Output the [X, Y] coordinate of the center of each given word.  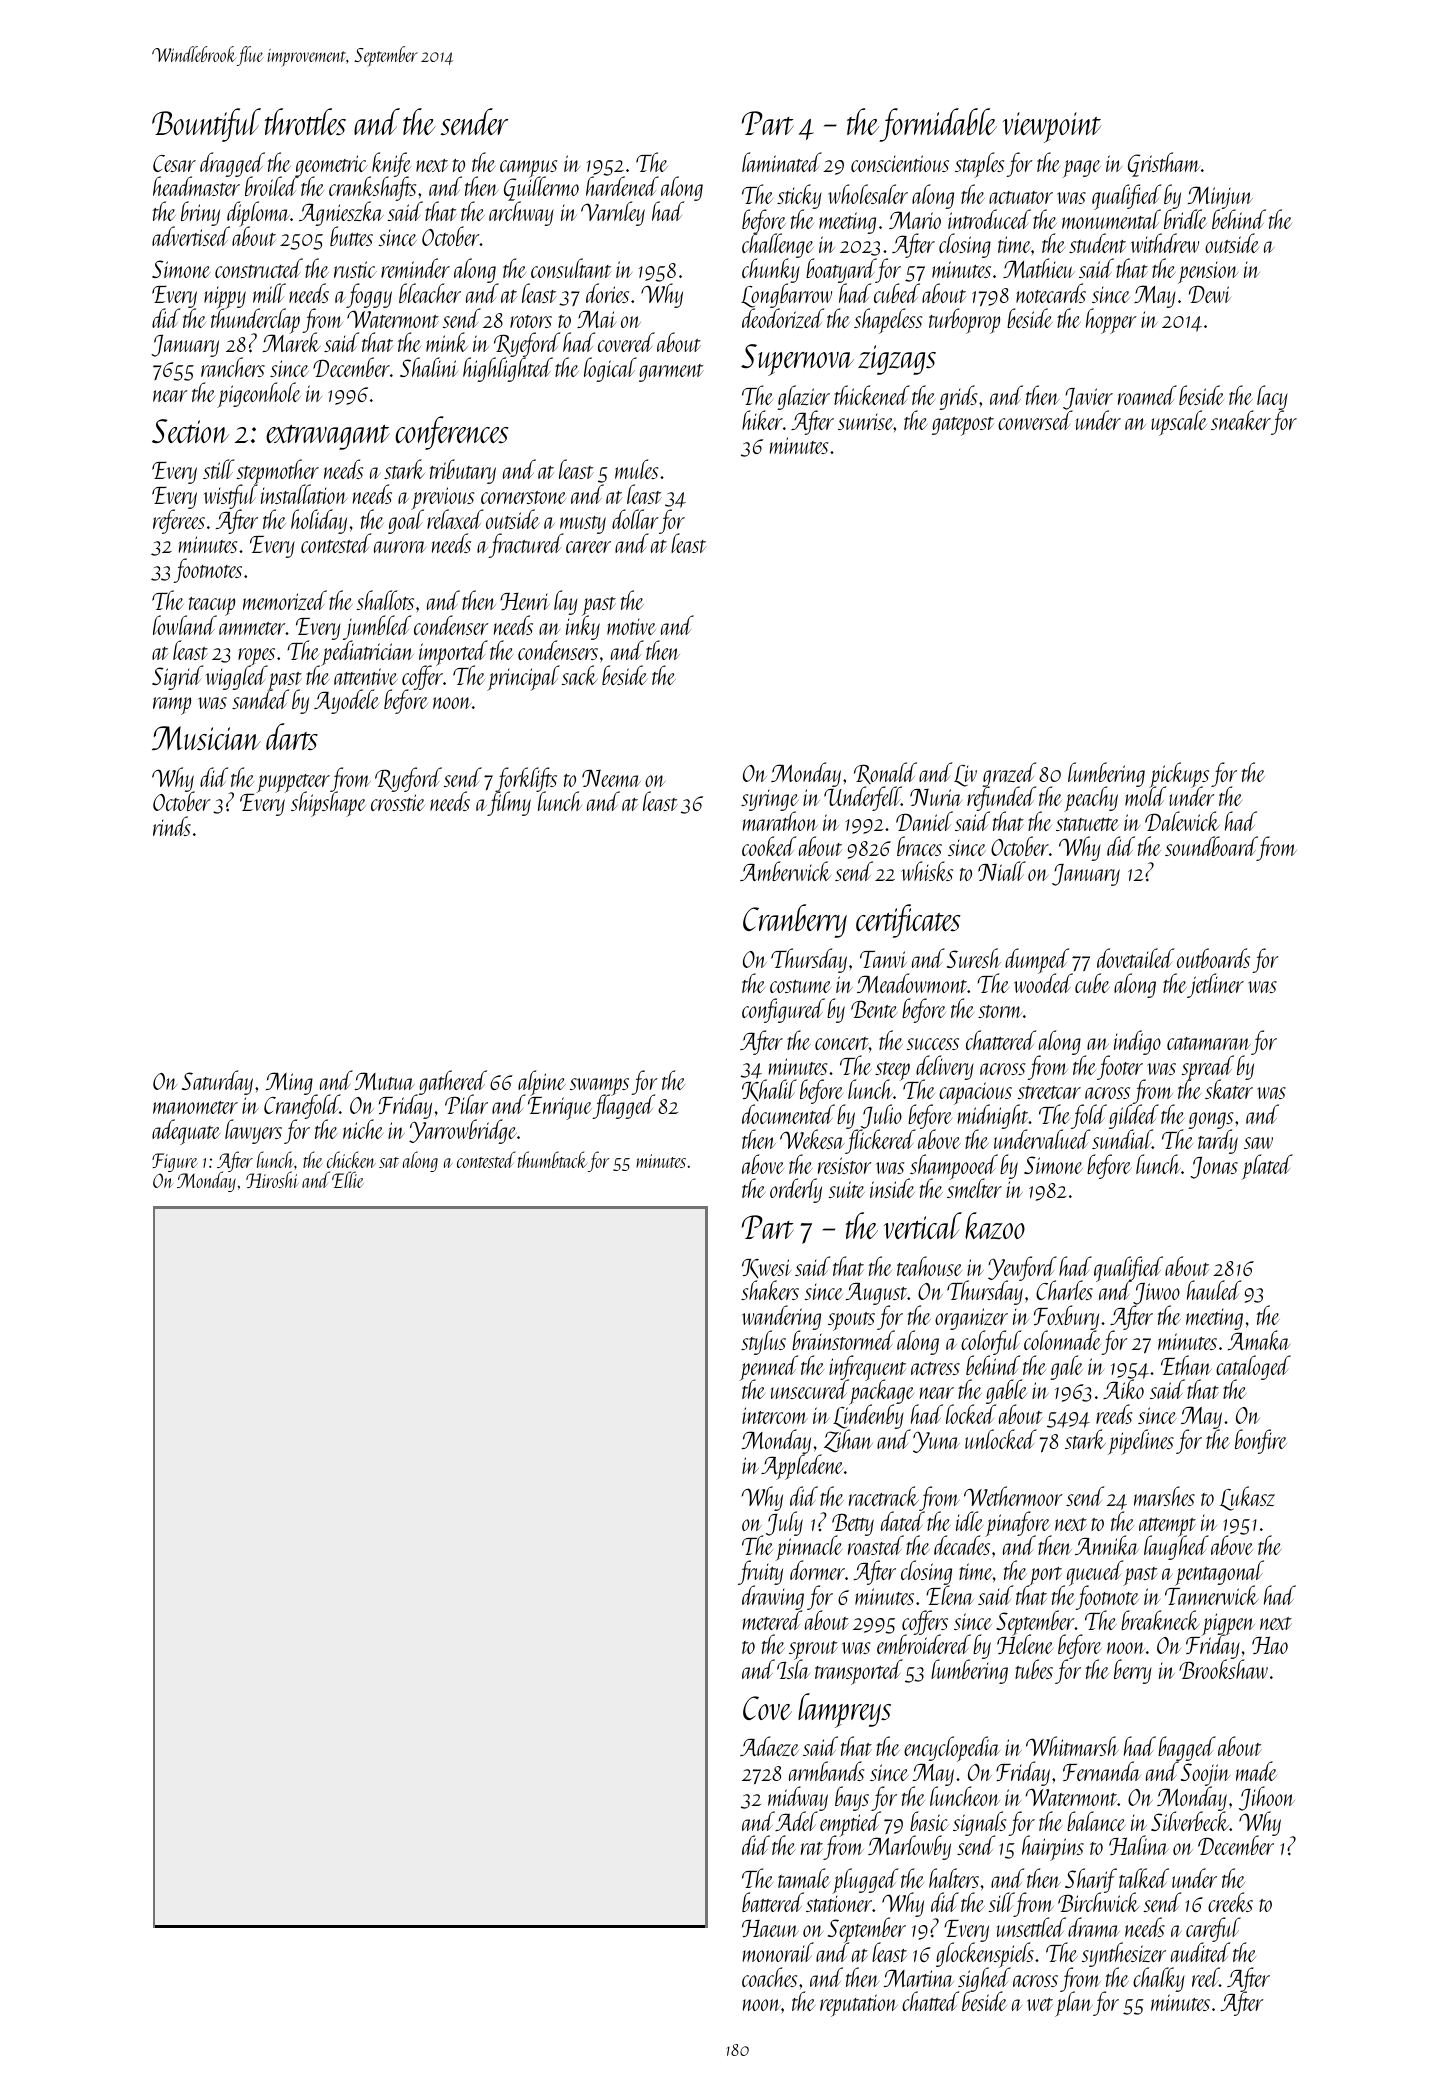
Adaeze [769, 1746]
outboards [1213, 958]
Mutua [385, 1081]
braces [919, 846]
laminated [782, 162]
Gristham [1164, 164]
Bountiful [206, 125]
